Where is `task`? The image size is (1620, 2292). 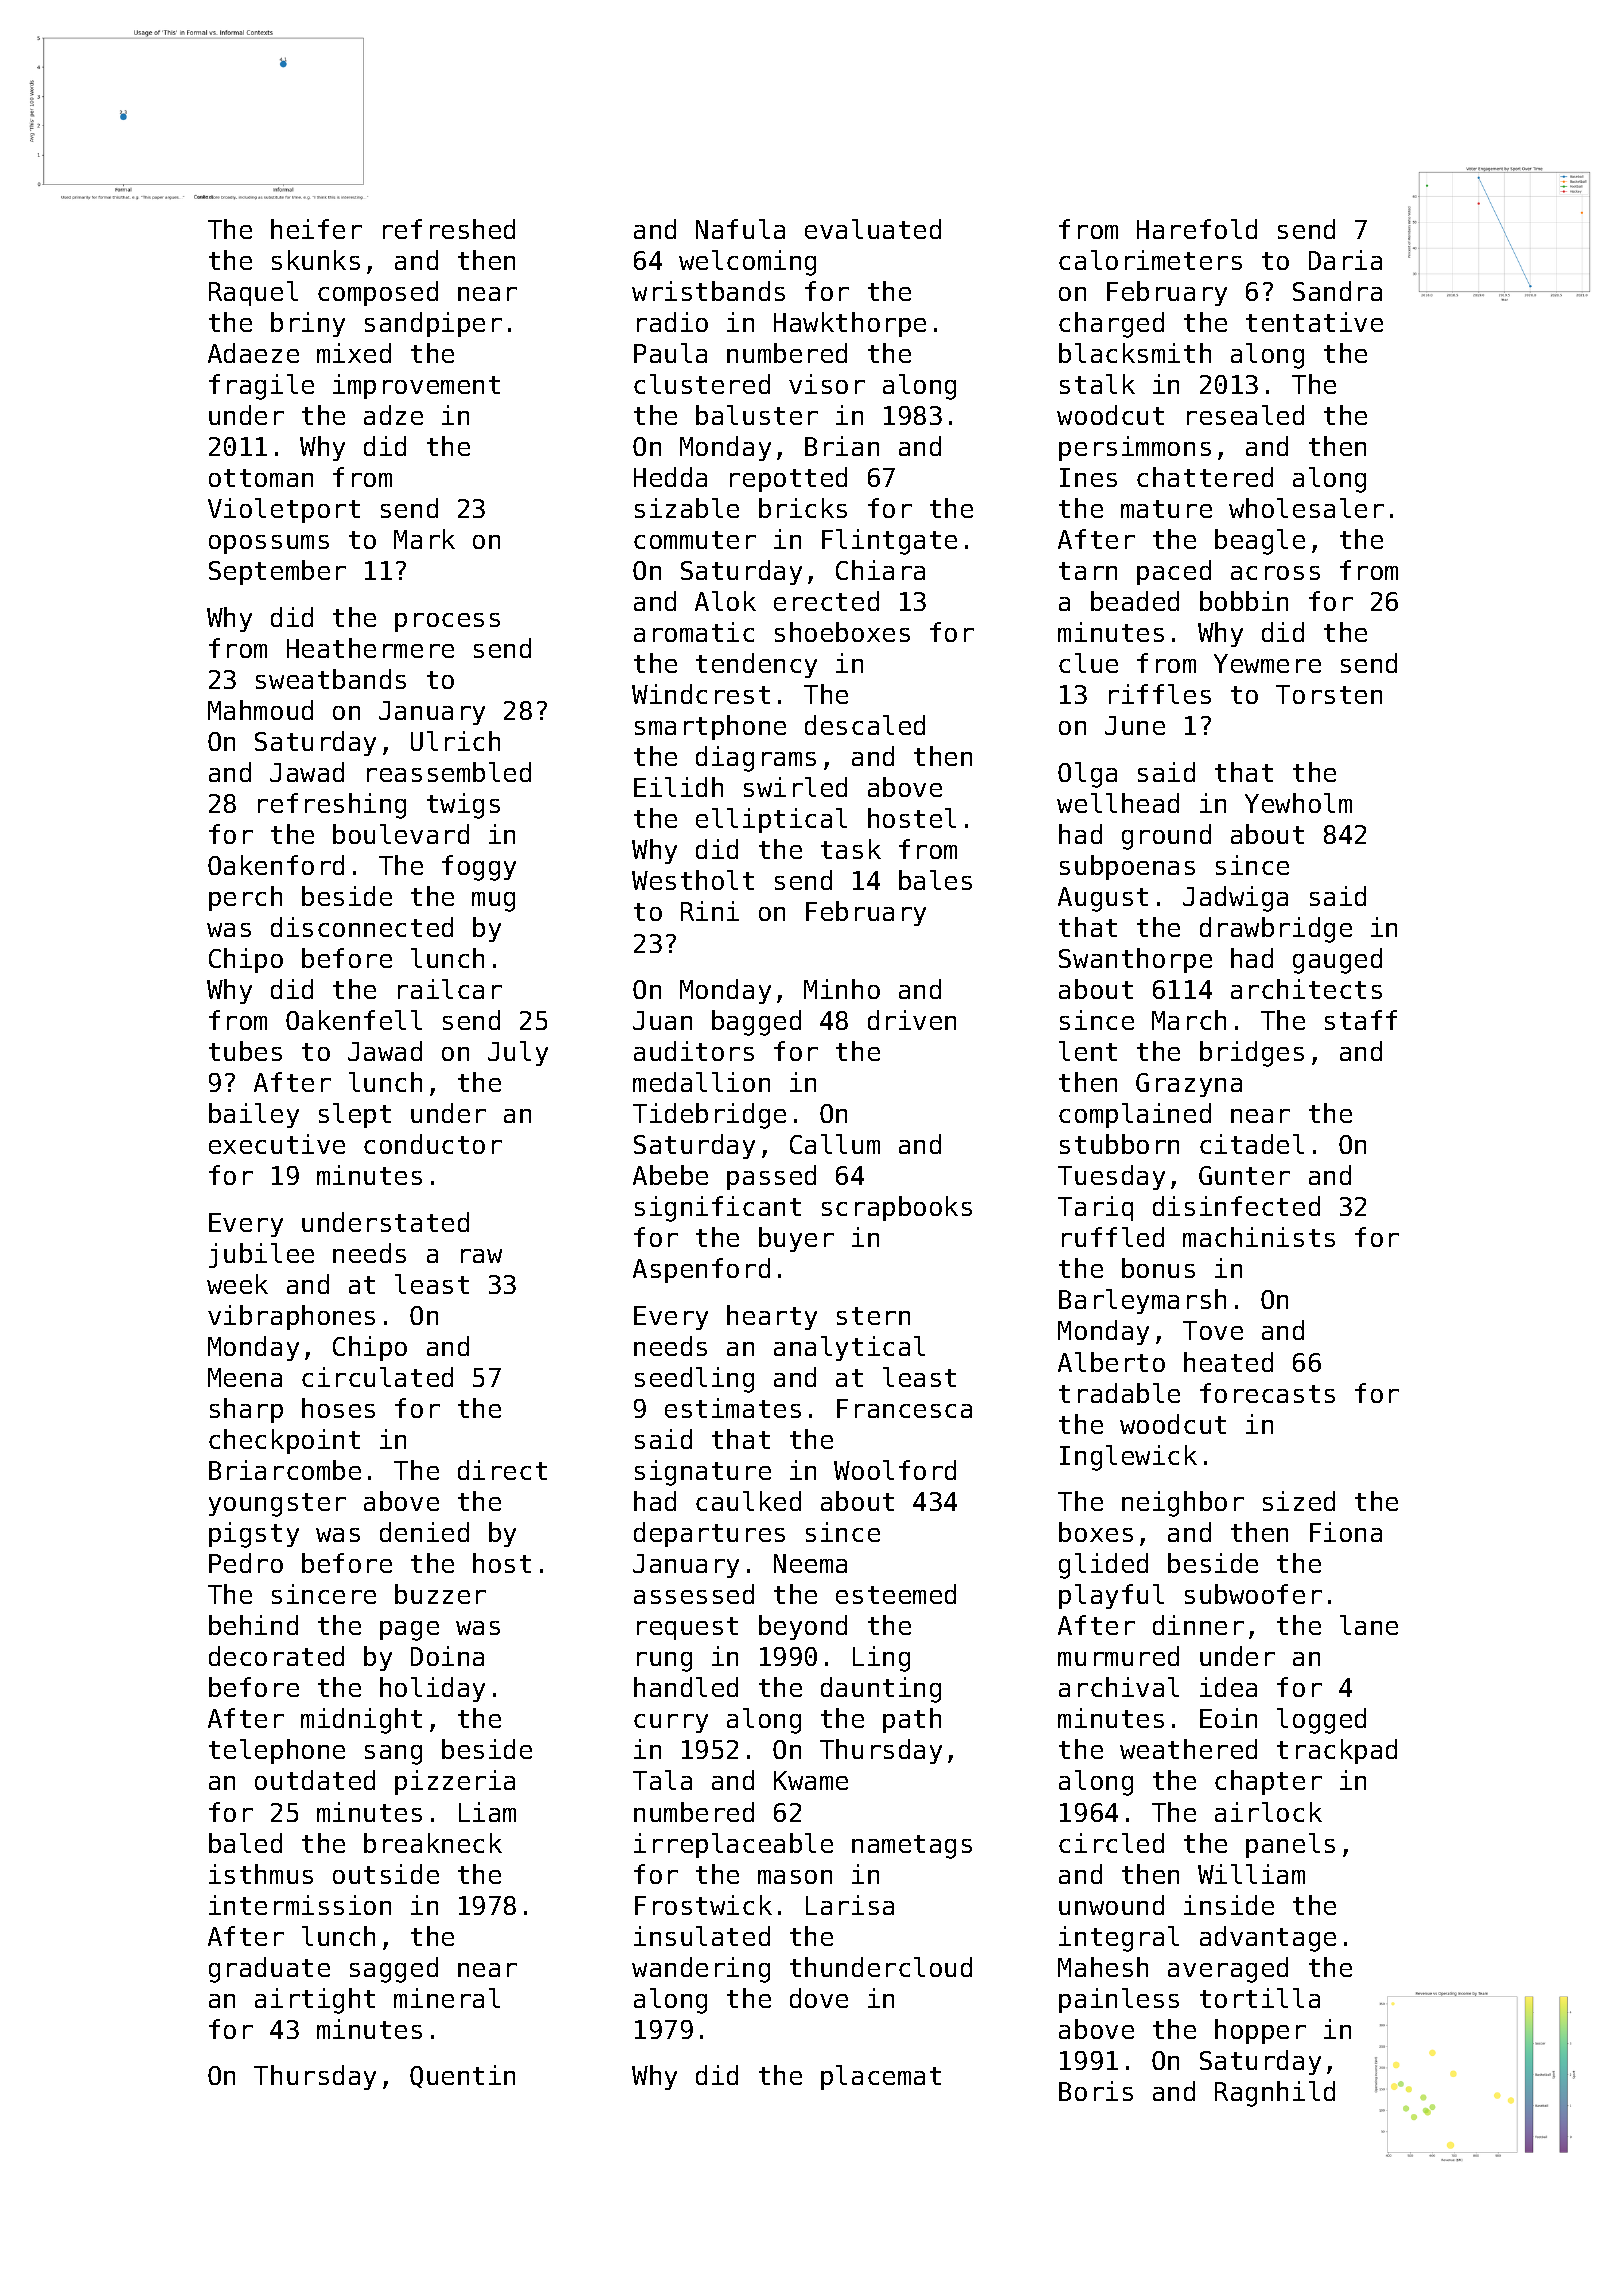 task is located at coordinates (851, 849).
